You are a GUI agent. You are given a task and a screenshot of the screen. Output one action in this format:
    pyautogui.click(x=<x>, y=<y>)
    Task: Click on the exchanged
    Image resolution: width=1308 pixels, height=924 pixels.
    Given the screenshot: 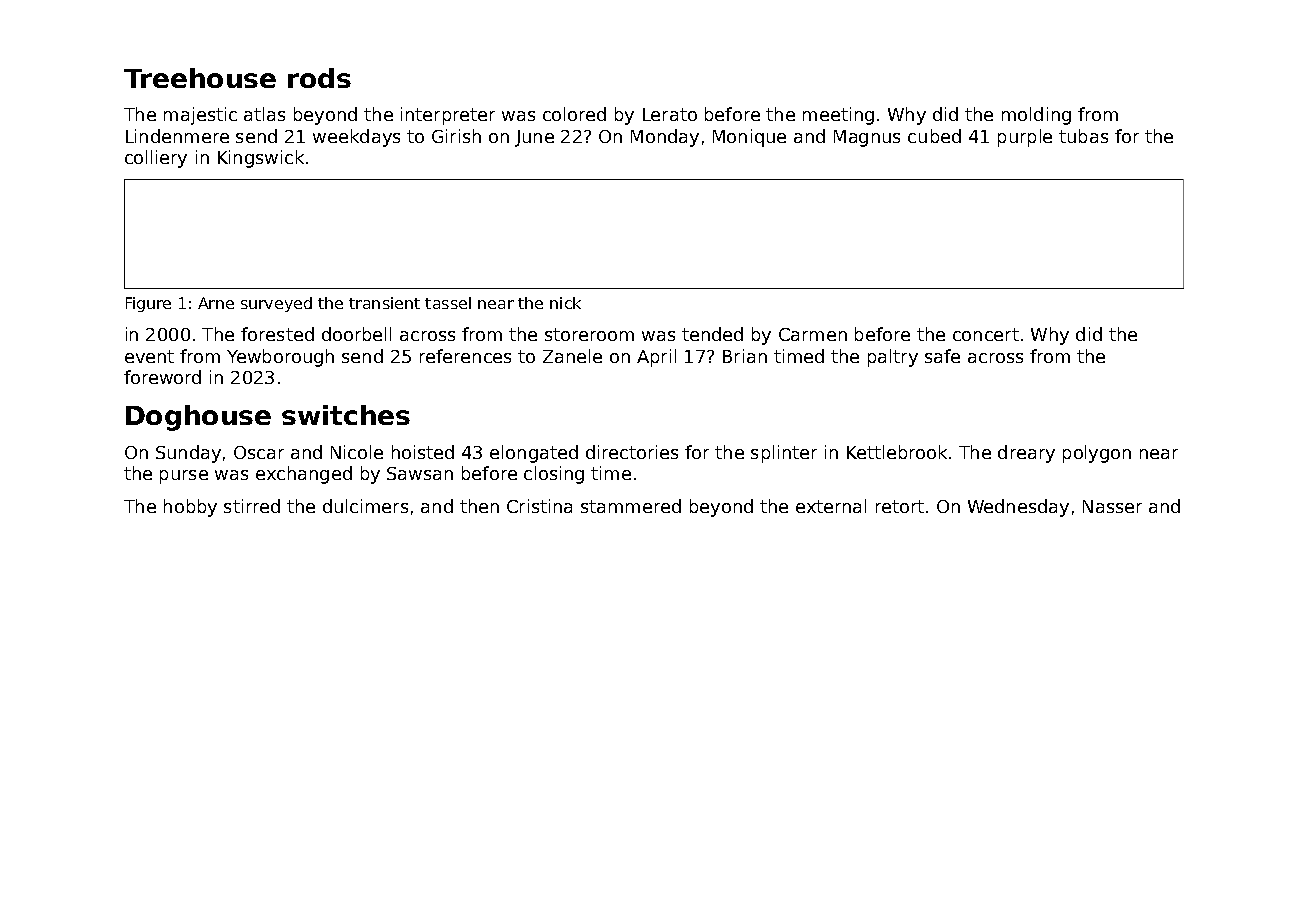 What is the action you would take?
    pyautogui.click(x=304, y=475)
